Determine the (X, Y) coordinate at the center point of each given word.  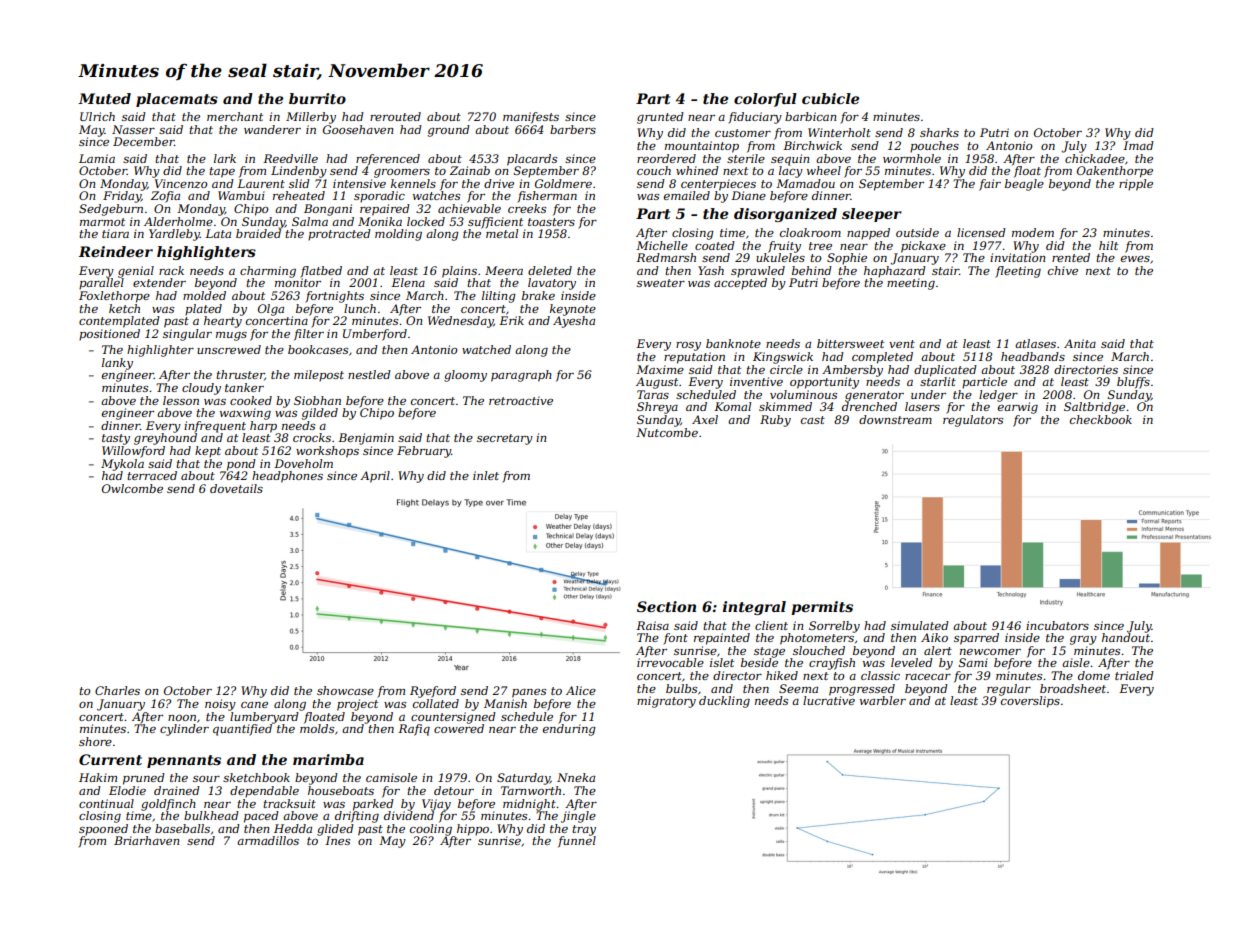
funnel (577, 842)
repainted (722, 639)
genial (136, 272)
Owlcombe (132, 488)
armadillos (268, 840)
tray (584, 830)
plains (459, 272)
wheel (824, 170)
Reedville (290, 158)
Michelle (662, 245)
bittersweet (850, 343)
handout (1126, 637)
